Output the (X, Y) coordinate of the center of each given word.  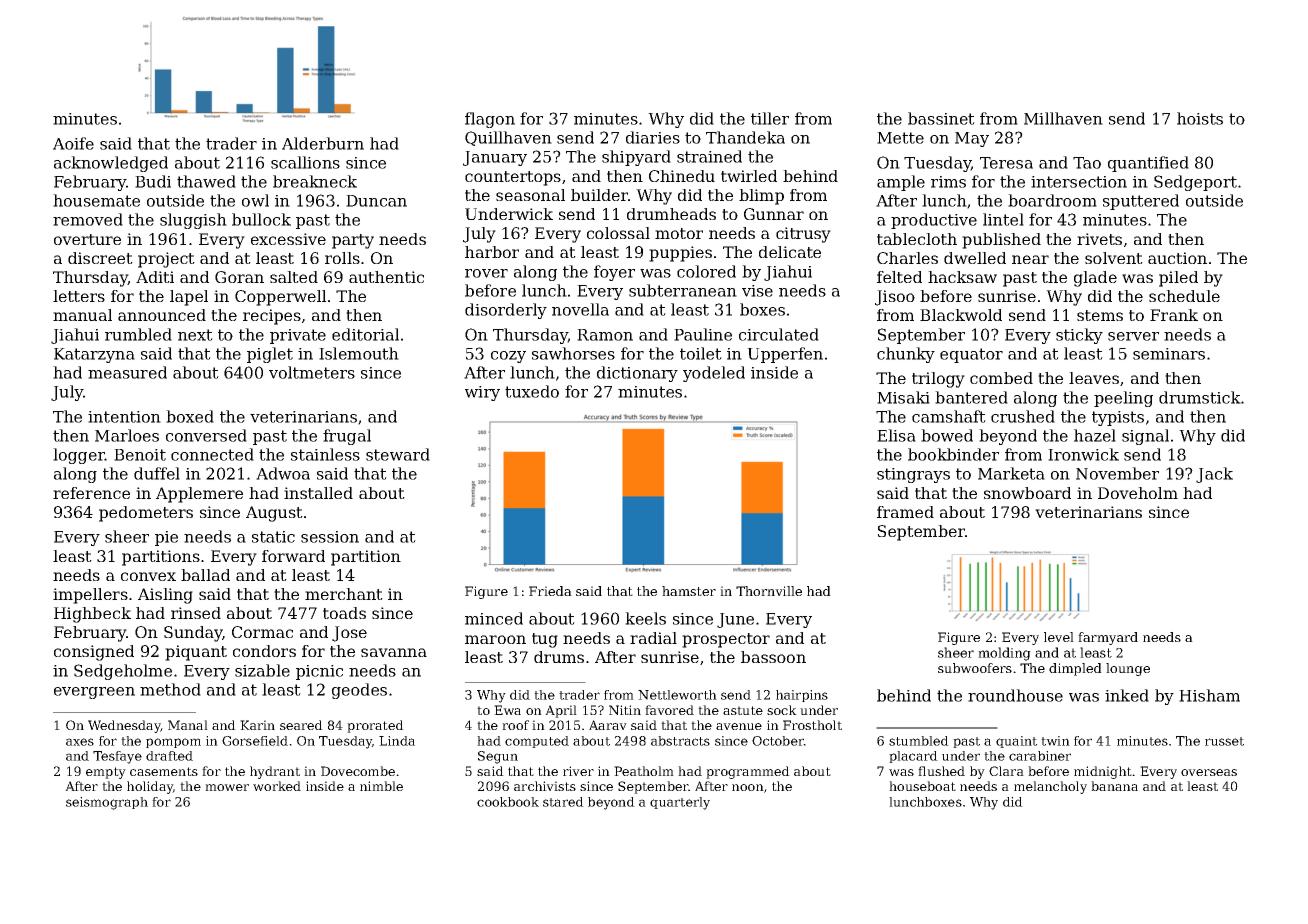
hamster (689, 591)
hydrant (275, 772)
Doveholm (1138, 493)
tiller (770, 118)
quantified (1148, 164)
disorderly (506, 311)
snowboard (1027, 493)
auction (1177, 258)
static (273, 537)
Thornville (769, 591)
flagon (490, 120)
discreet (100, 258)
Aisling (165, 596)
